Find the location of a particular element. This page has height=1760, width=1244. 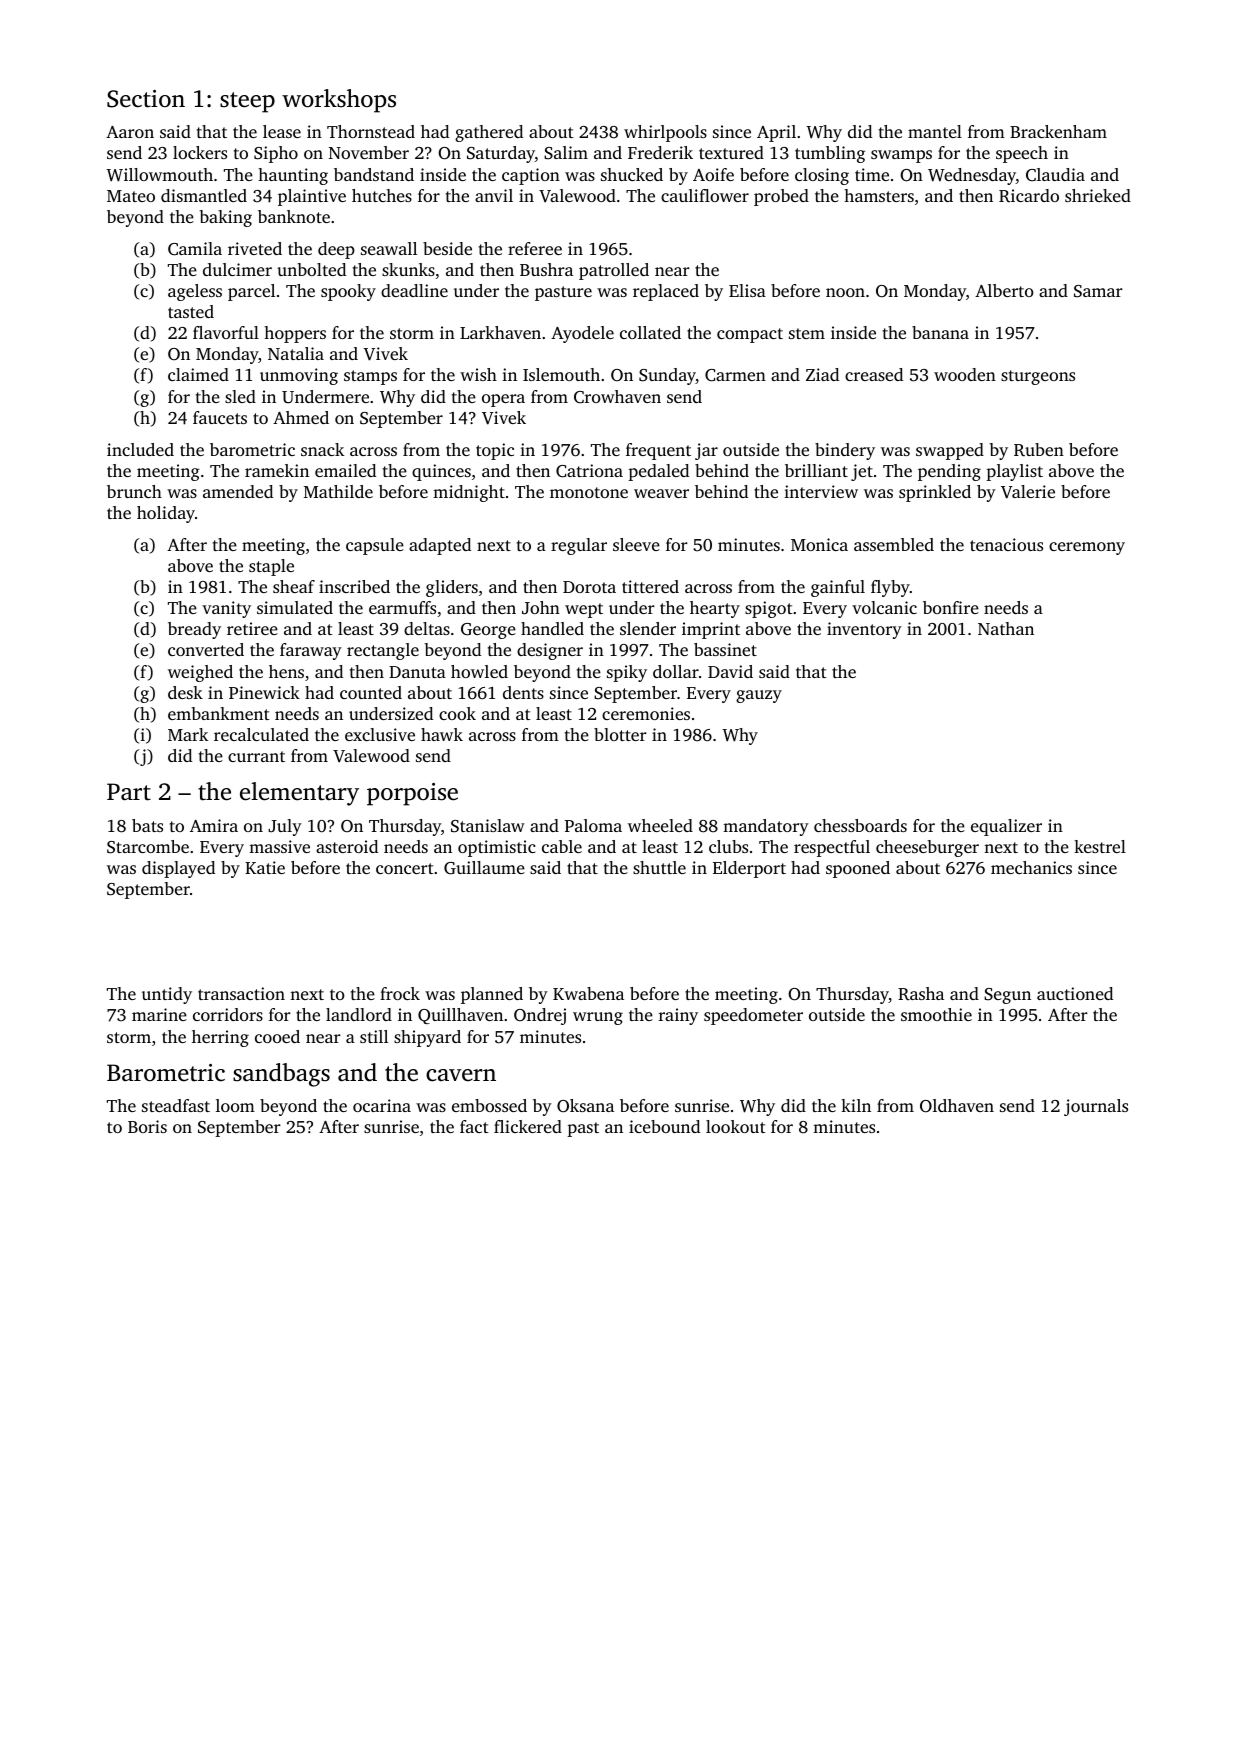

dents is located at coordinates (523, 692).
